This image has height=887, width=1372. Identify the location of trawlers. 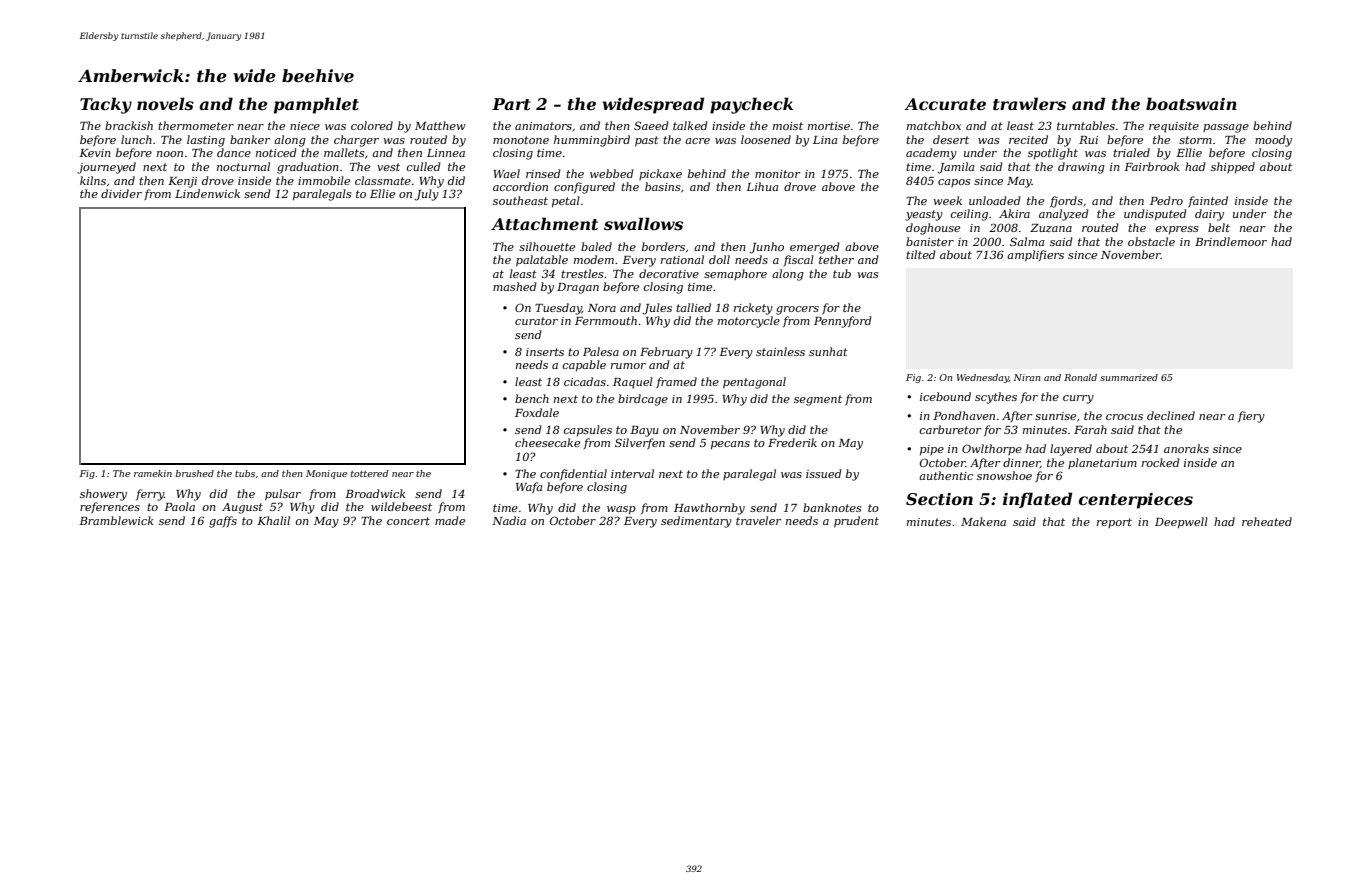
(1029, 103).
